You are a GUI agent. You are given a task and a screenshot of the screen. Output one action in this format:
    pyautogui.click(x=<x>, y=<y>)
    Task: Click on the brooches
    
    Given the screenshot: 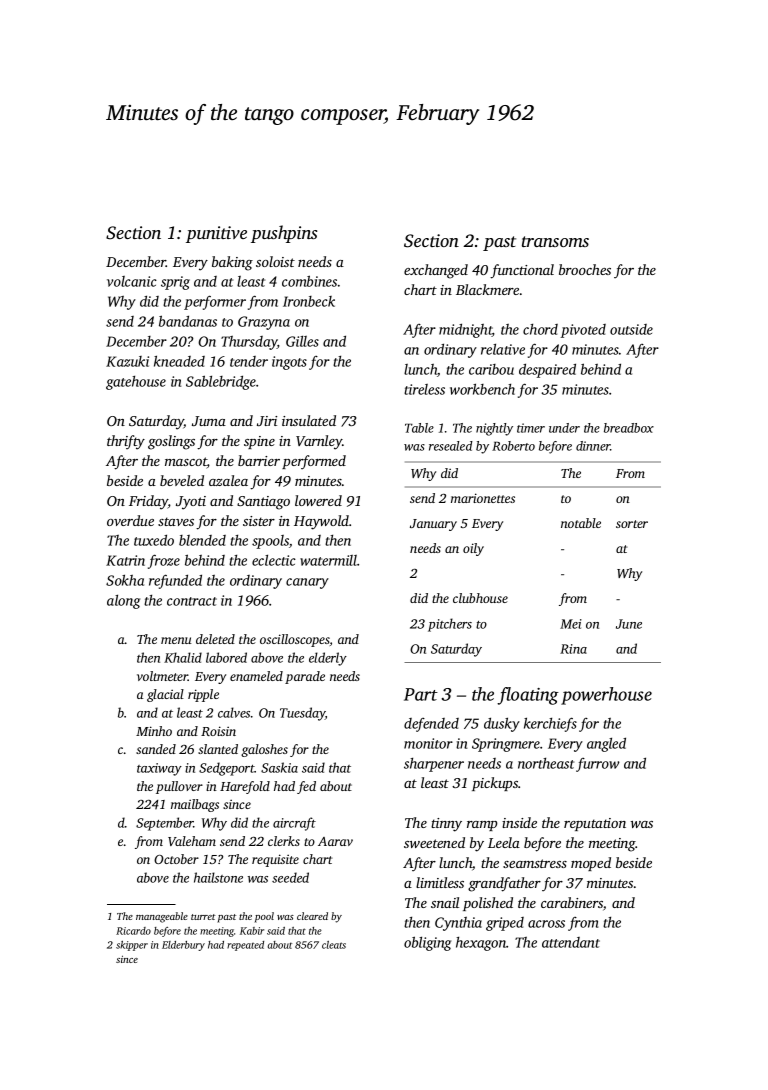 What is the action you would take?
    pyautogui.click(x=585, y=269)
